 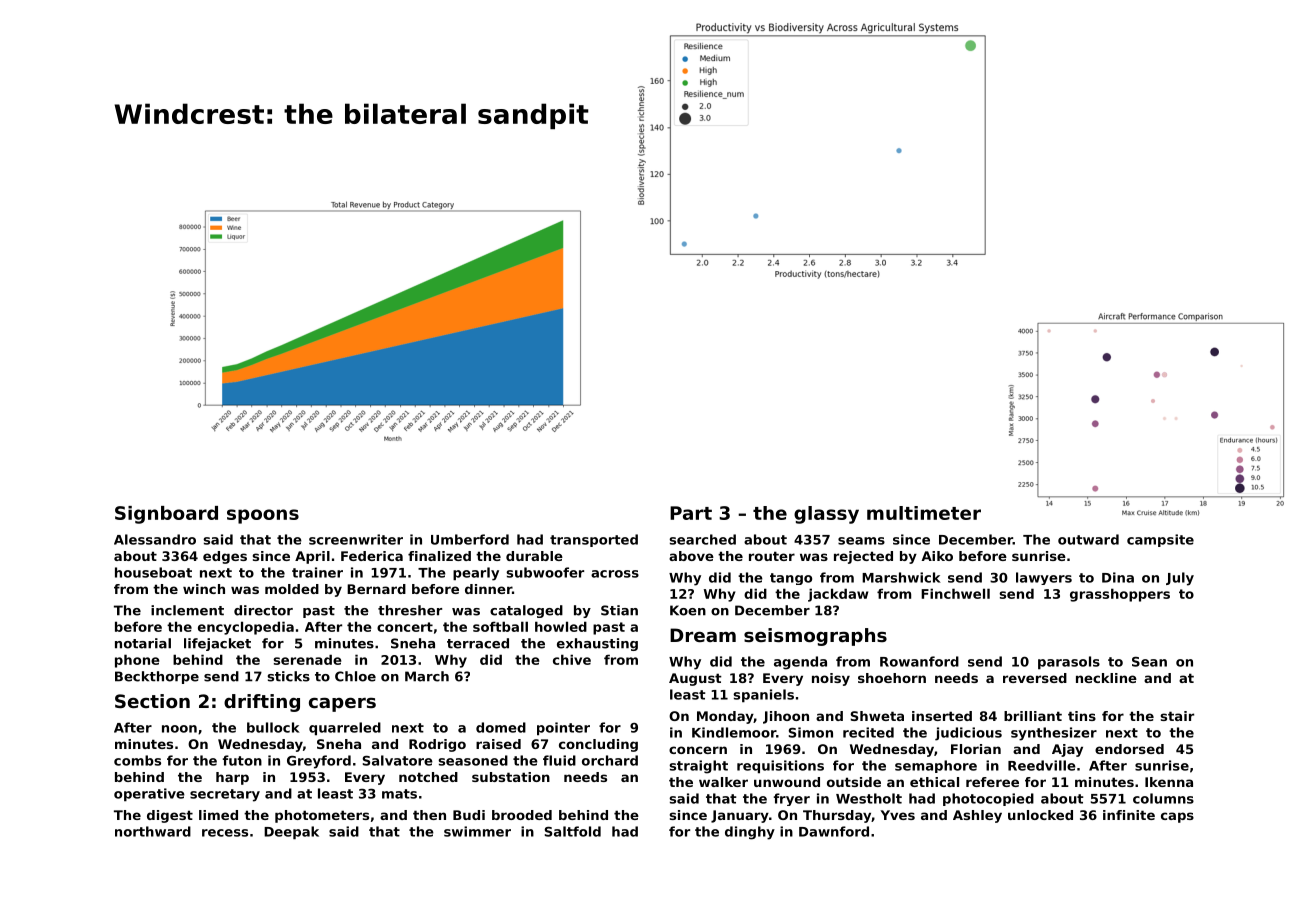 I want to click on searched, so click(x=702, y=539).
